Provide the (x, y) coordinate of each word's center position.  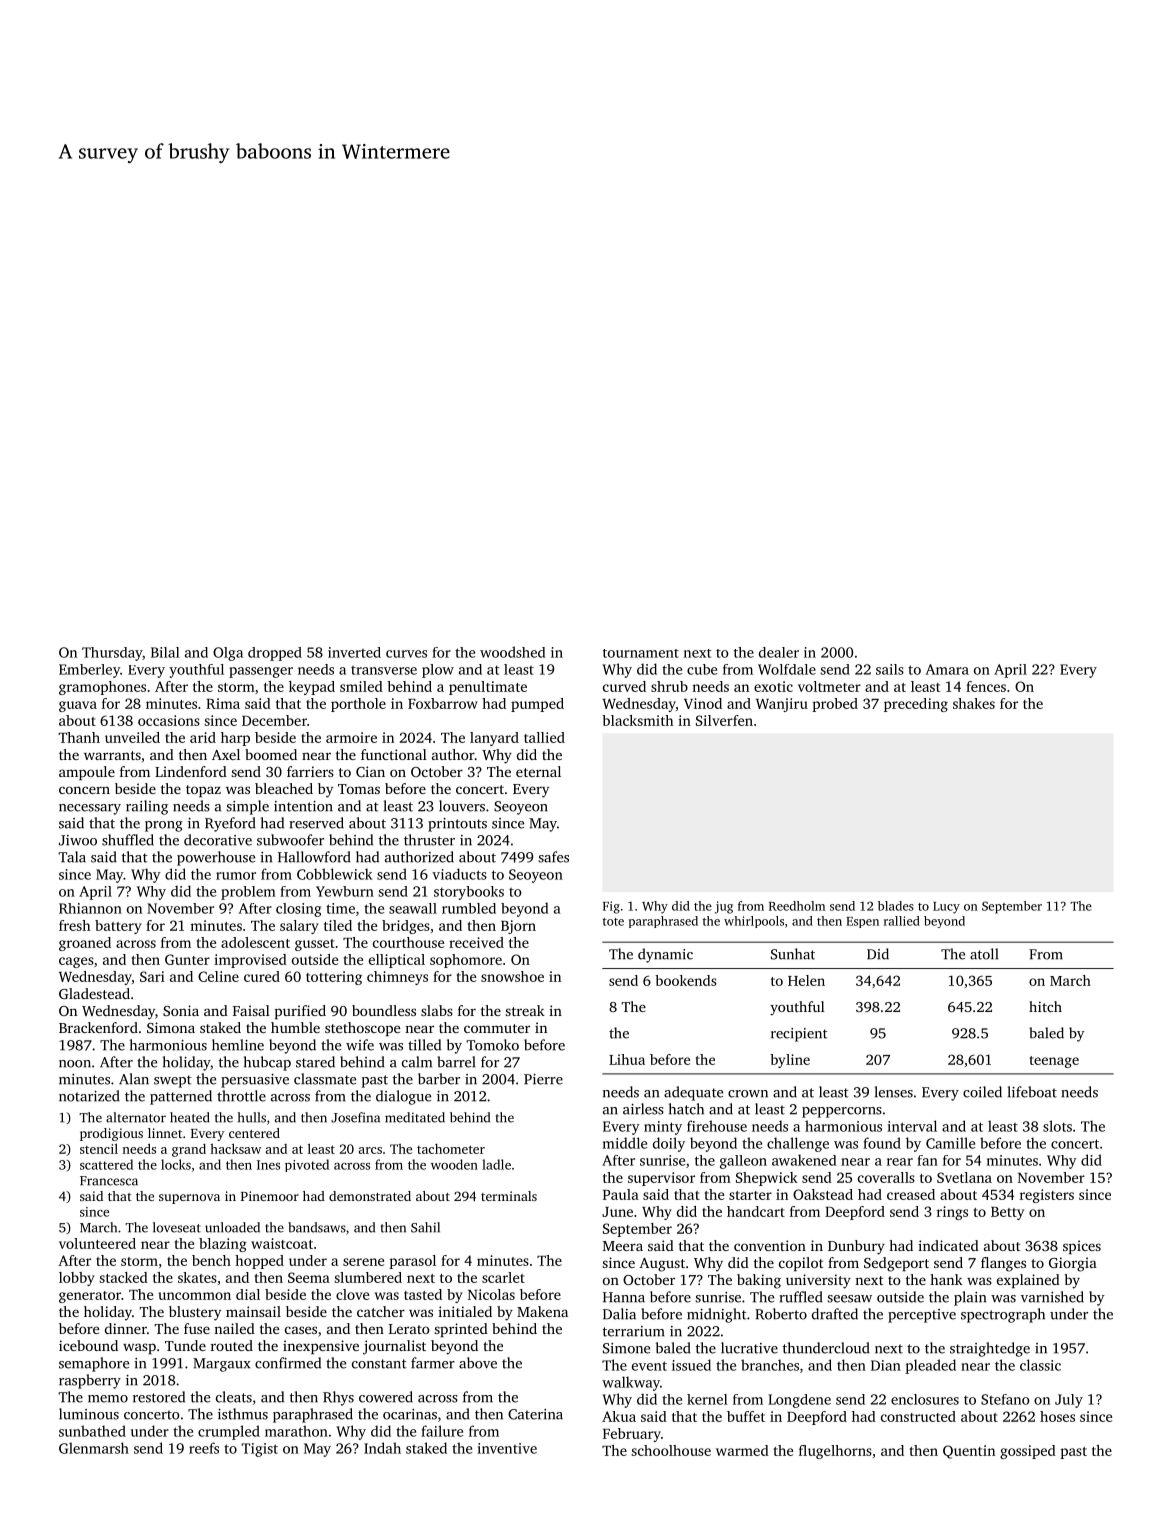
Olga (228, 654)
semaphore (94, 1364)
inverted (354, 652)
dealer (779, 652)
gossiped (1028, 1452)
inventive (507, 1448)
